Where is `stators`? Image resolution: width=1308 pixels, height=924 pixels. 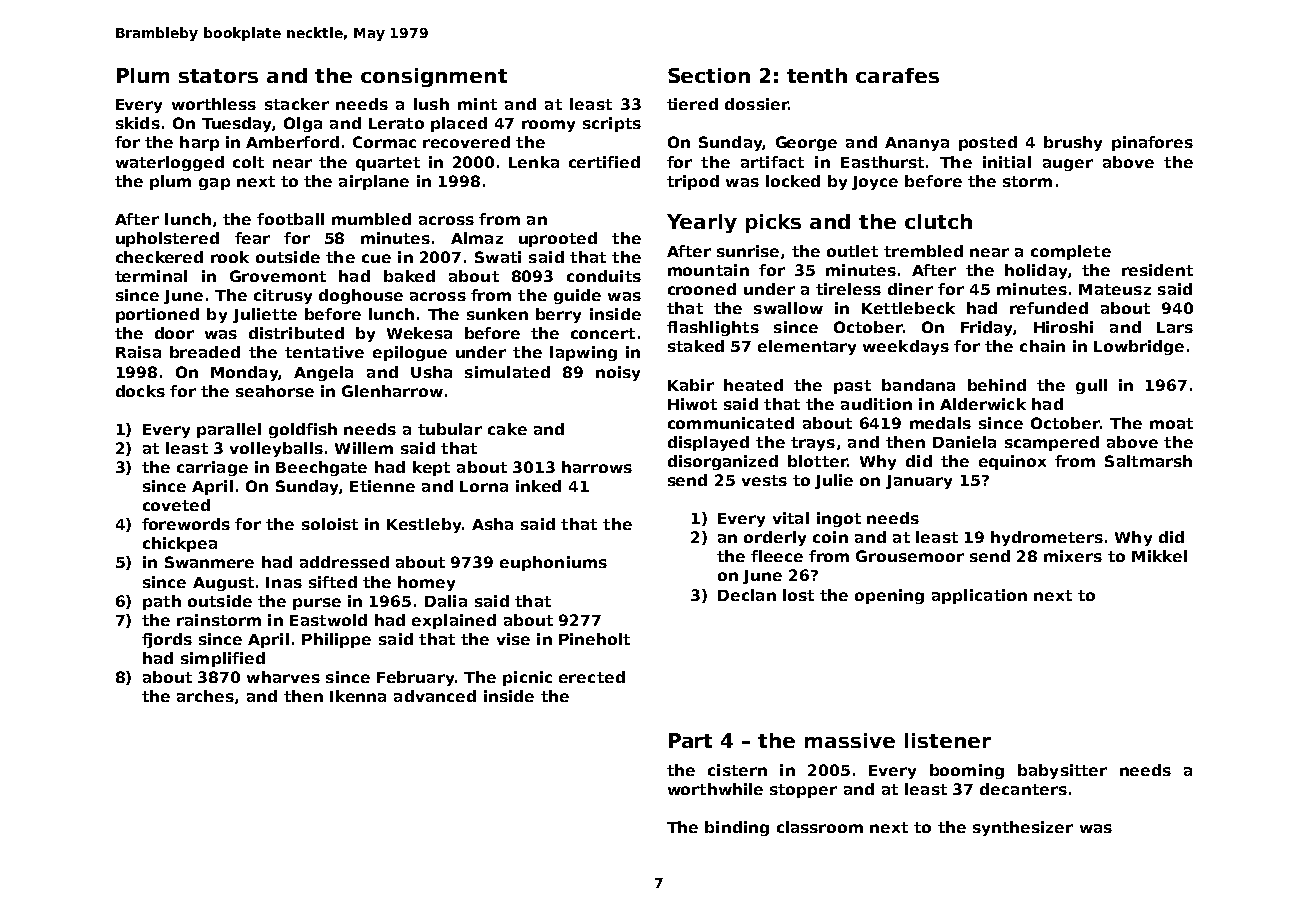 stators is located at coordinates (218, 76).
